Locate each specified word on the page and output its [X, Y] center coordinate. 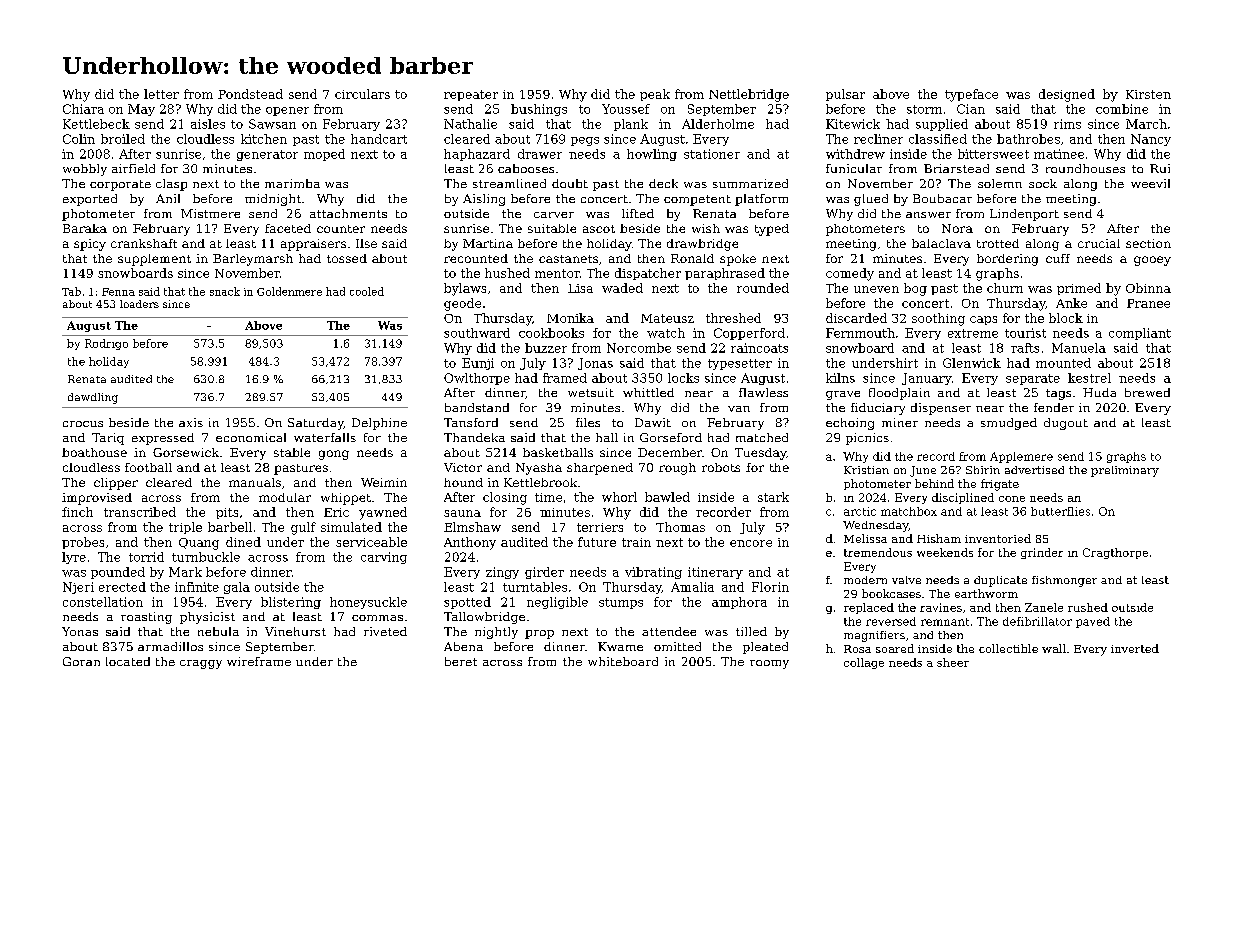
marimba [292, 183]
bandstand [477, 407]
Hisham [939, 538]
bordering [1007, 260]
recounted [476, 258]
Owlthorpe [477, 379]
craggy [201, 664]
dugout [1066, 424]
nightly [496, 633]
